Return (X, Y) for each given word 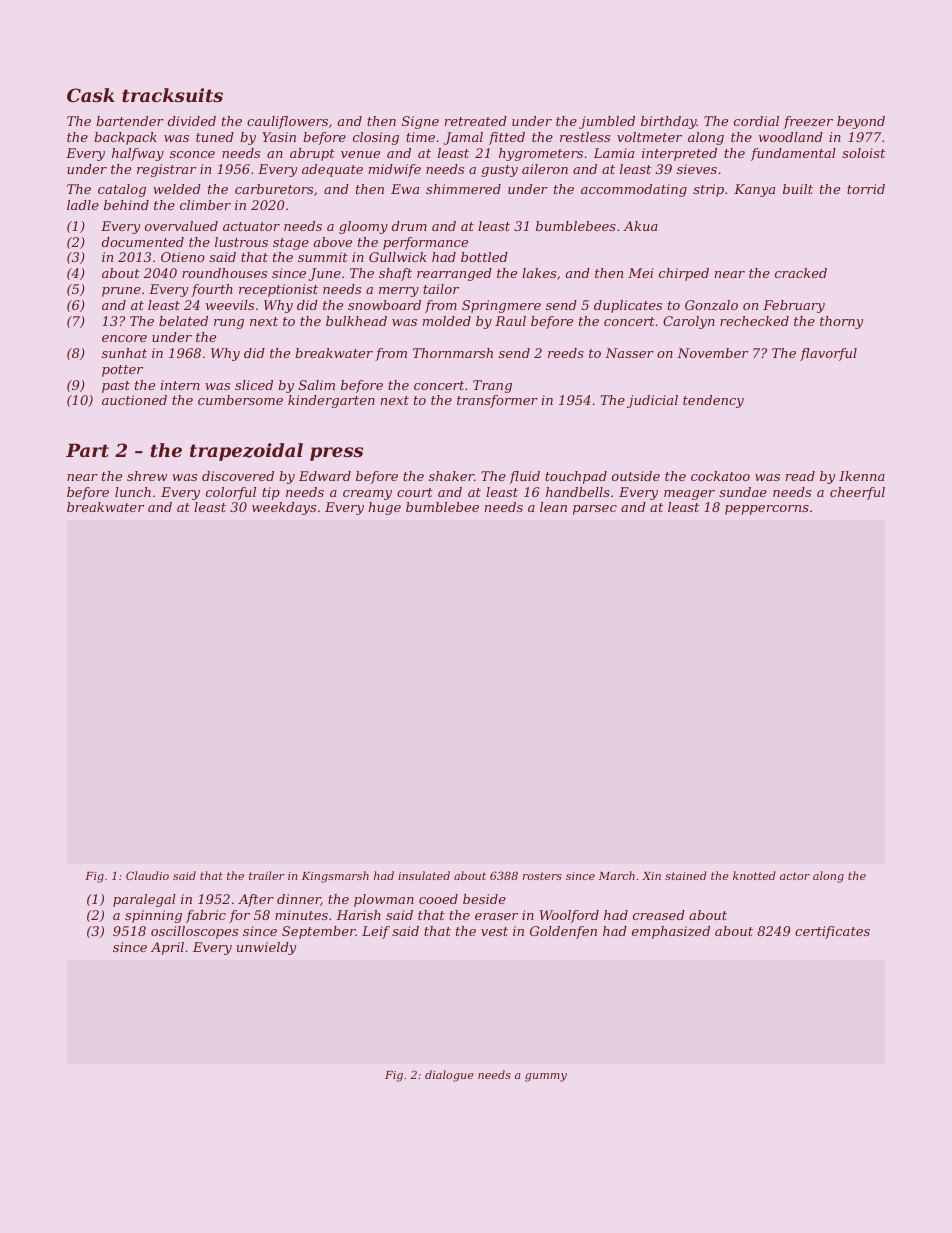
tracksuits (172, 95)
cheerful (857, 493)
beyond (861, 122)
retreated (476, 121)
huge (384, 508)
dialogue (449, 1076)
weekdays (284, 508)
